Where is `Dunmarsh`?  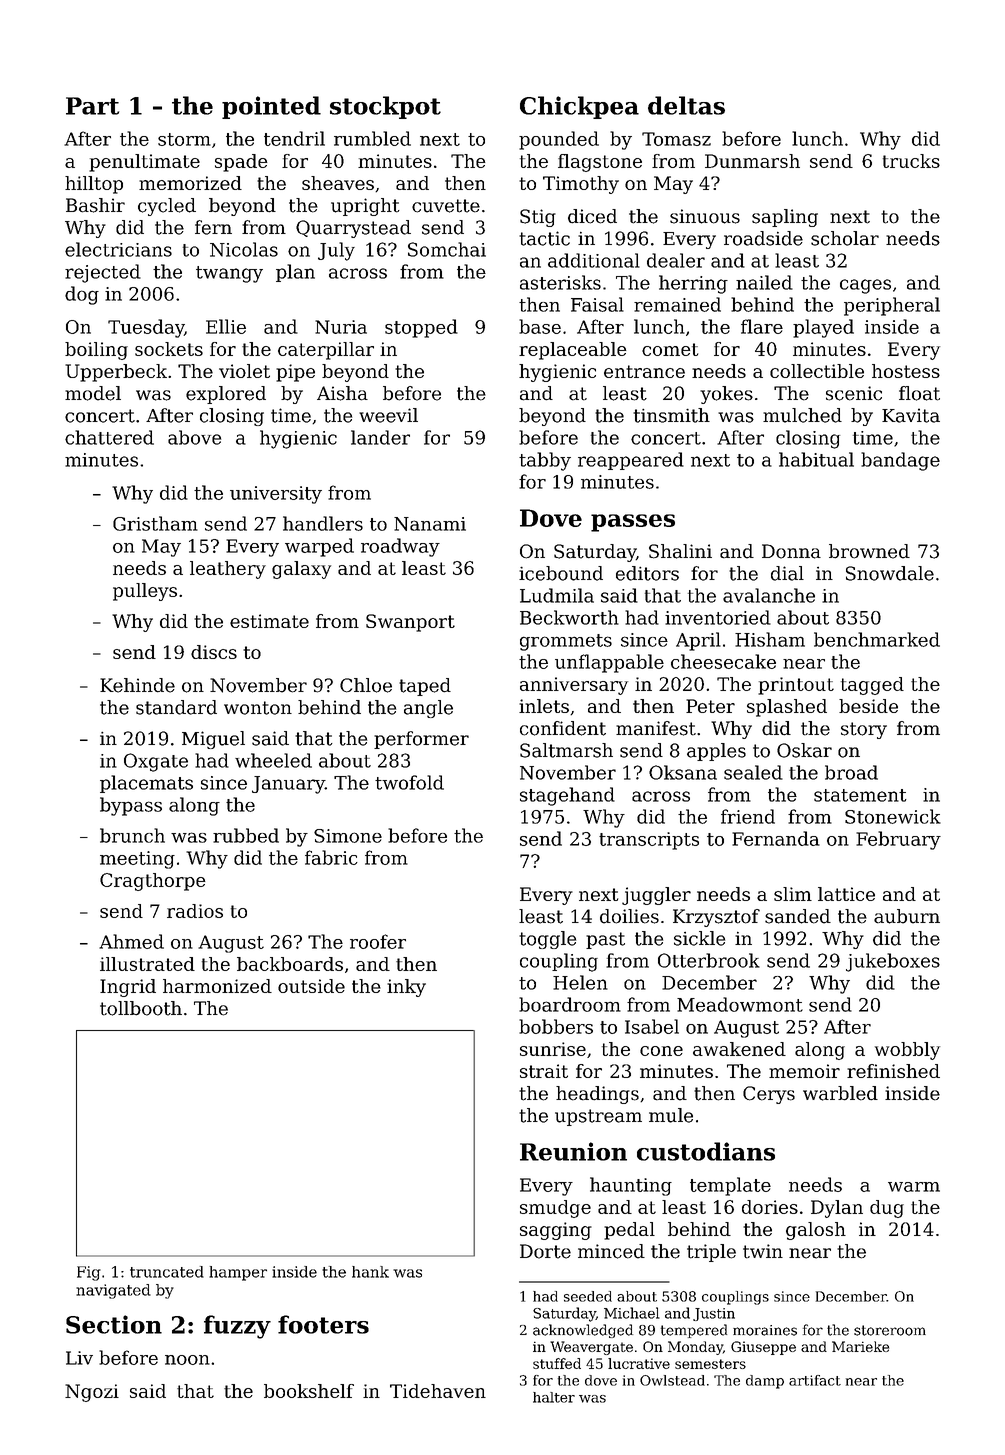 Dunmarsh is located at coordinates (752, 161).
